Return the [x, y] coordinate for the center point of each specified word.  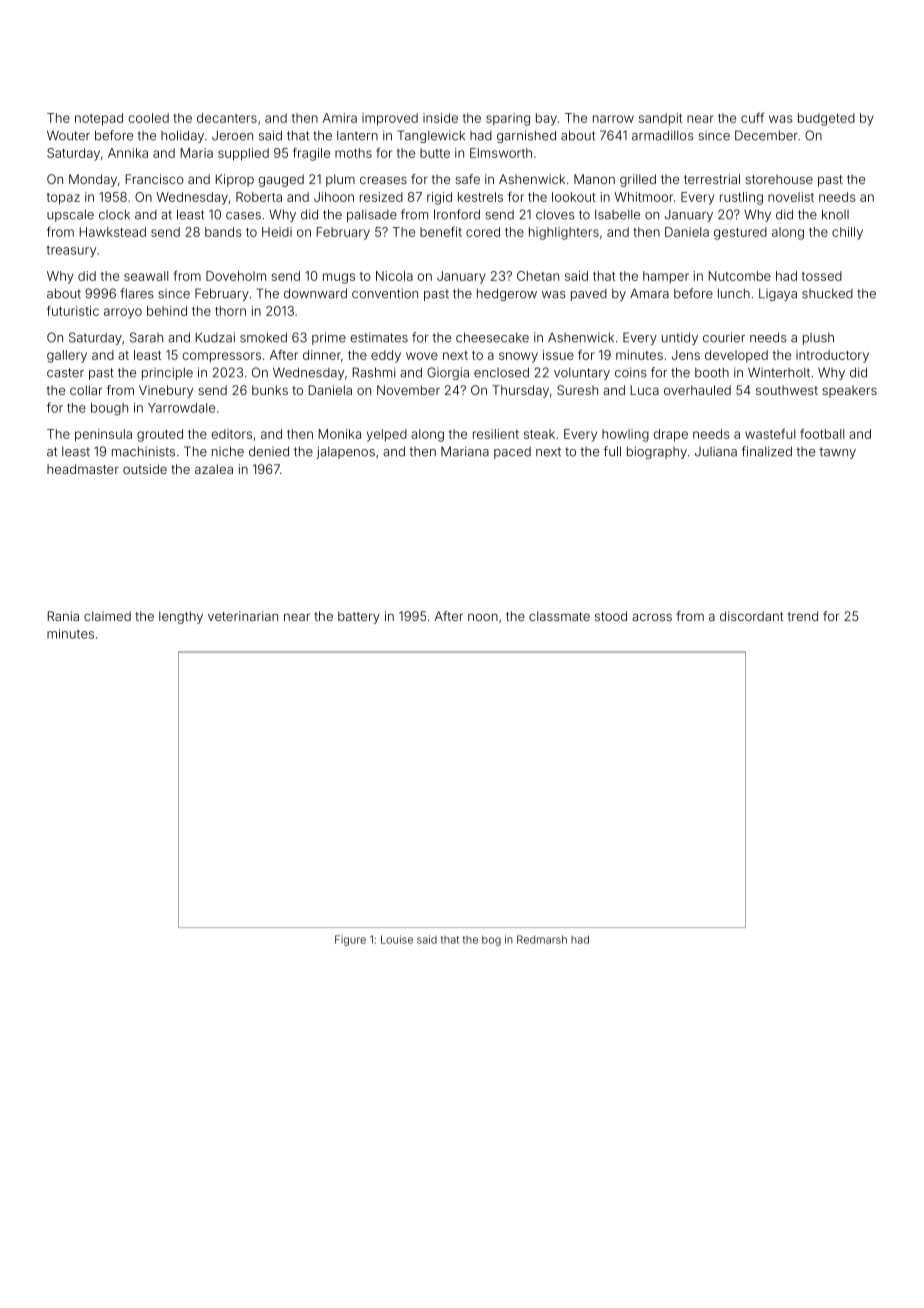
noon [483, 617]
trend [803, 616]
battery [359, 617]
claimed [107, 616]
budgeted [826, 119]
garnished [526, 136]
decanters [227, 118]
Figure [350, 940]
